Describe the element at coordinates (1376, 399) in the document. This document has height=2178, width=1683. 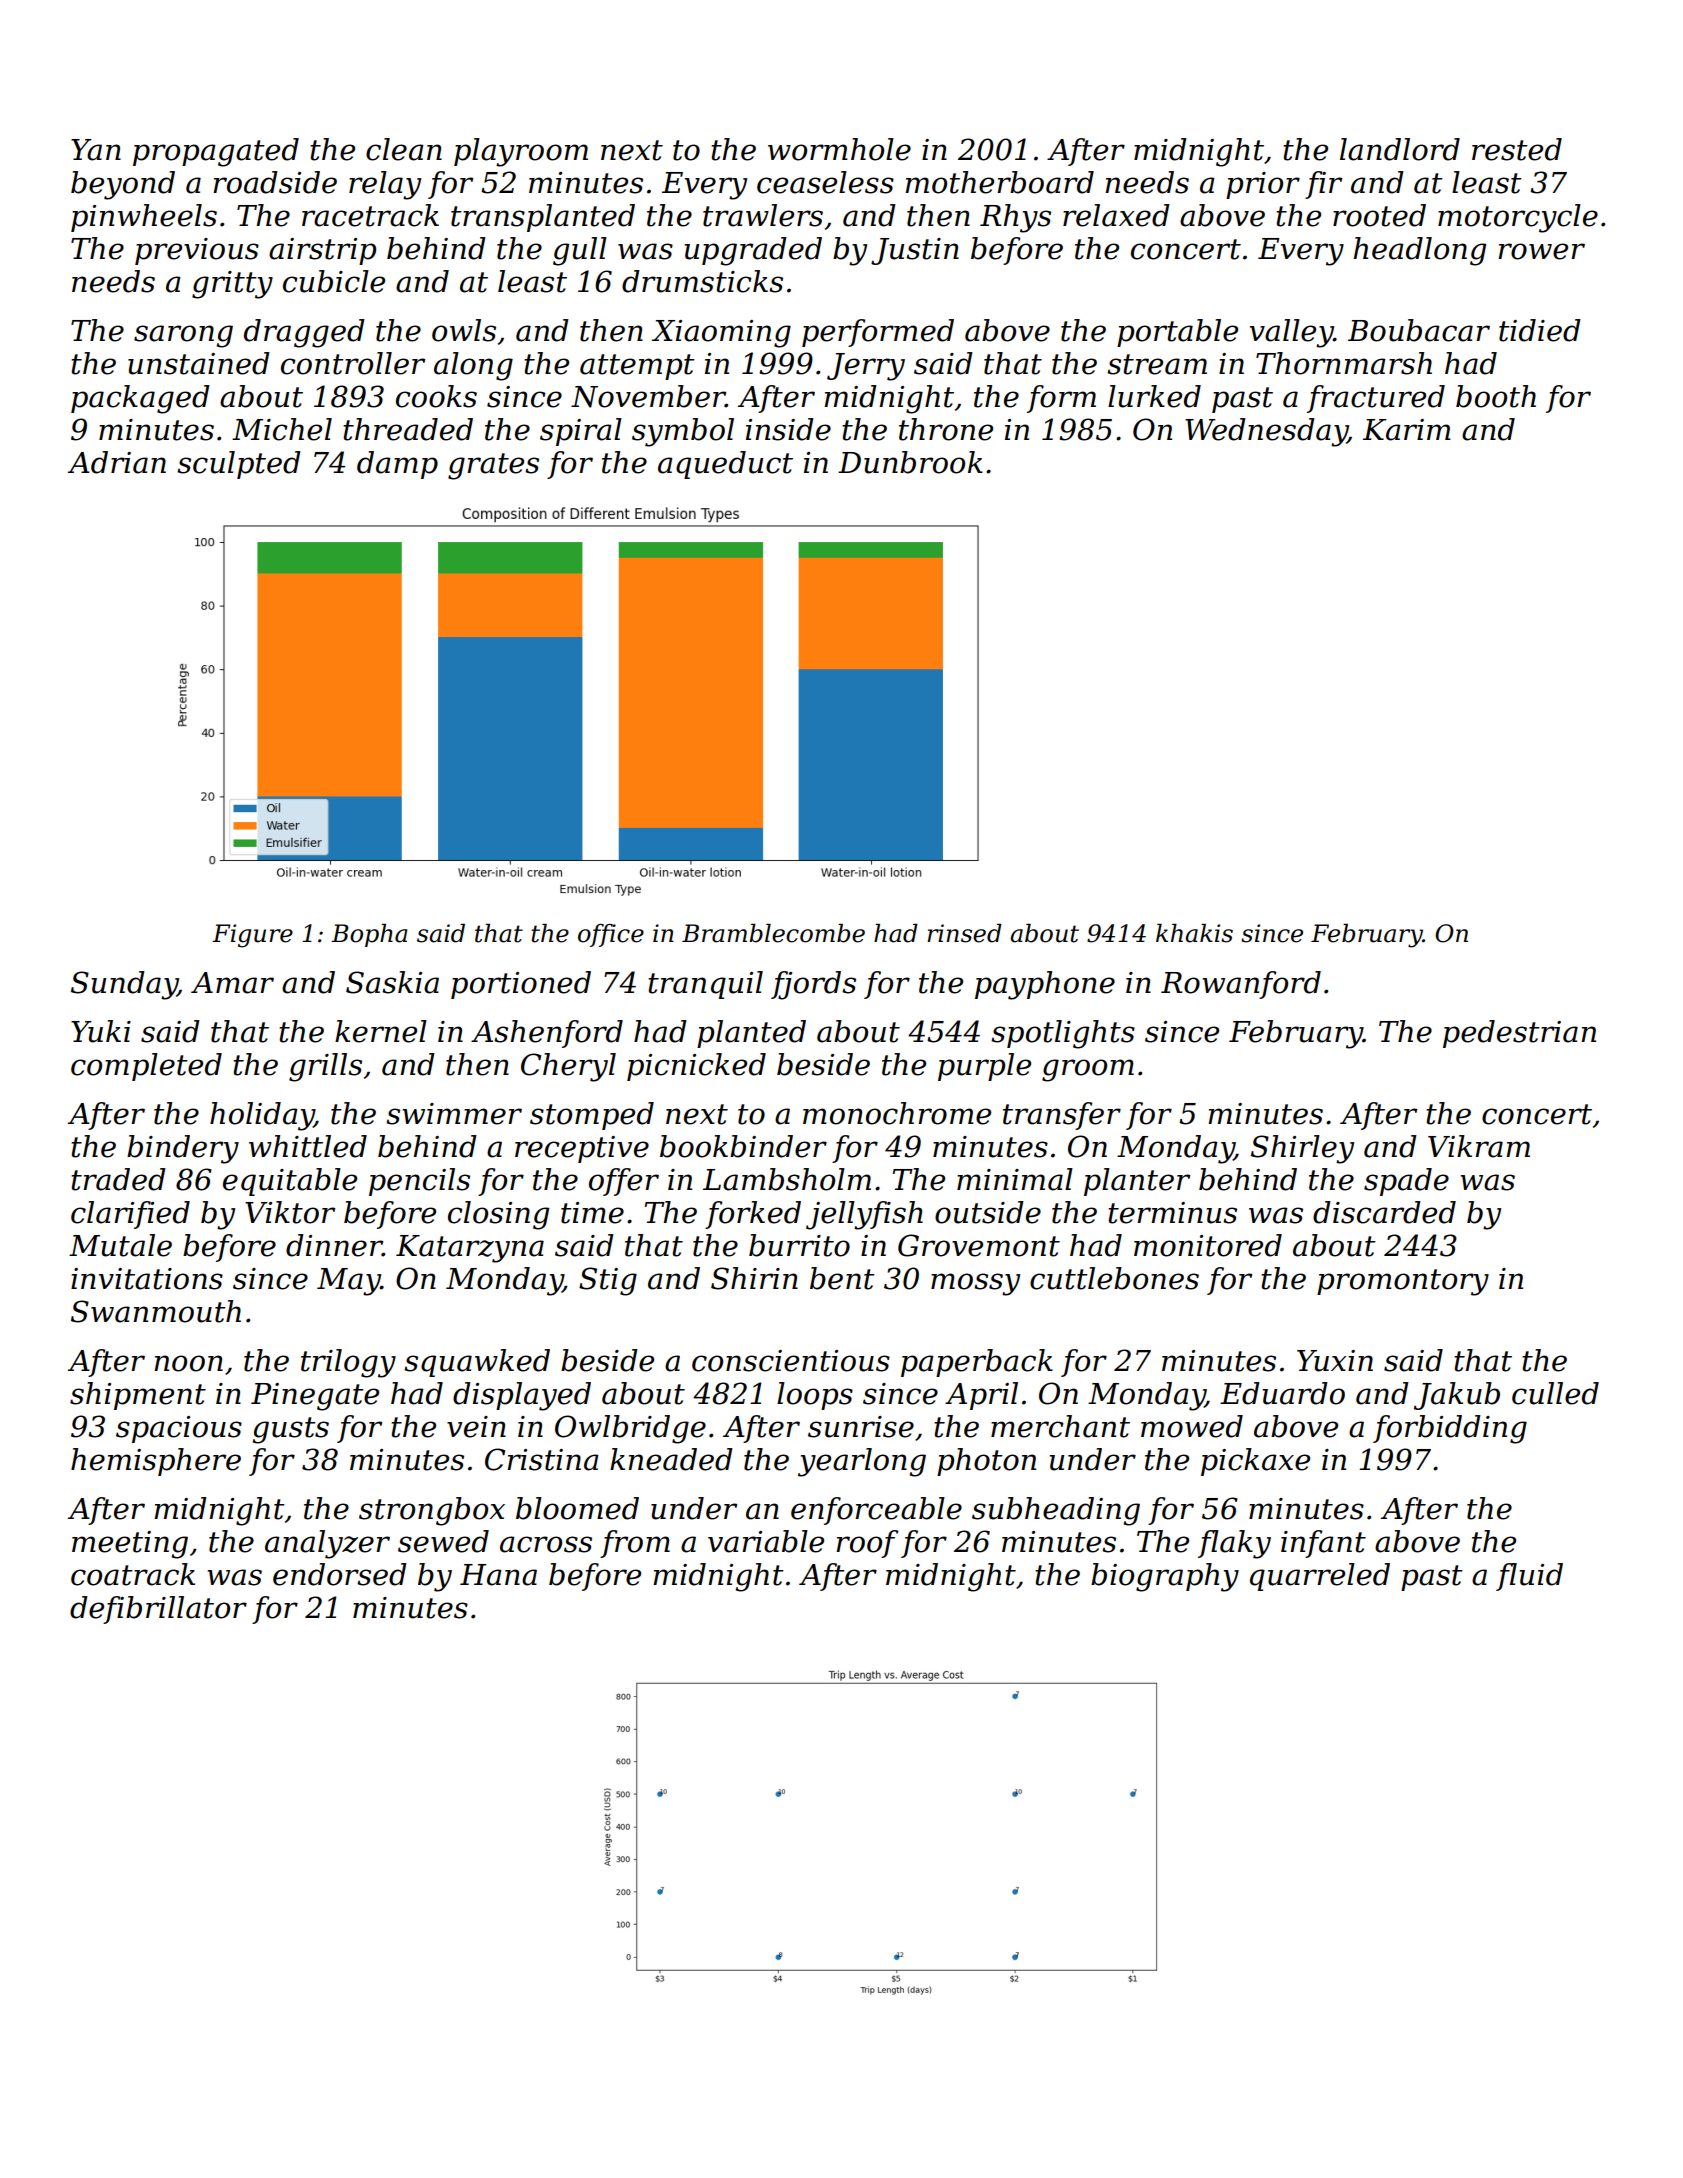
I see `fractured` at that location.
